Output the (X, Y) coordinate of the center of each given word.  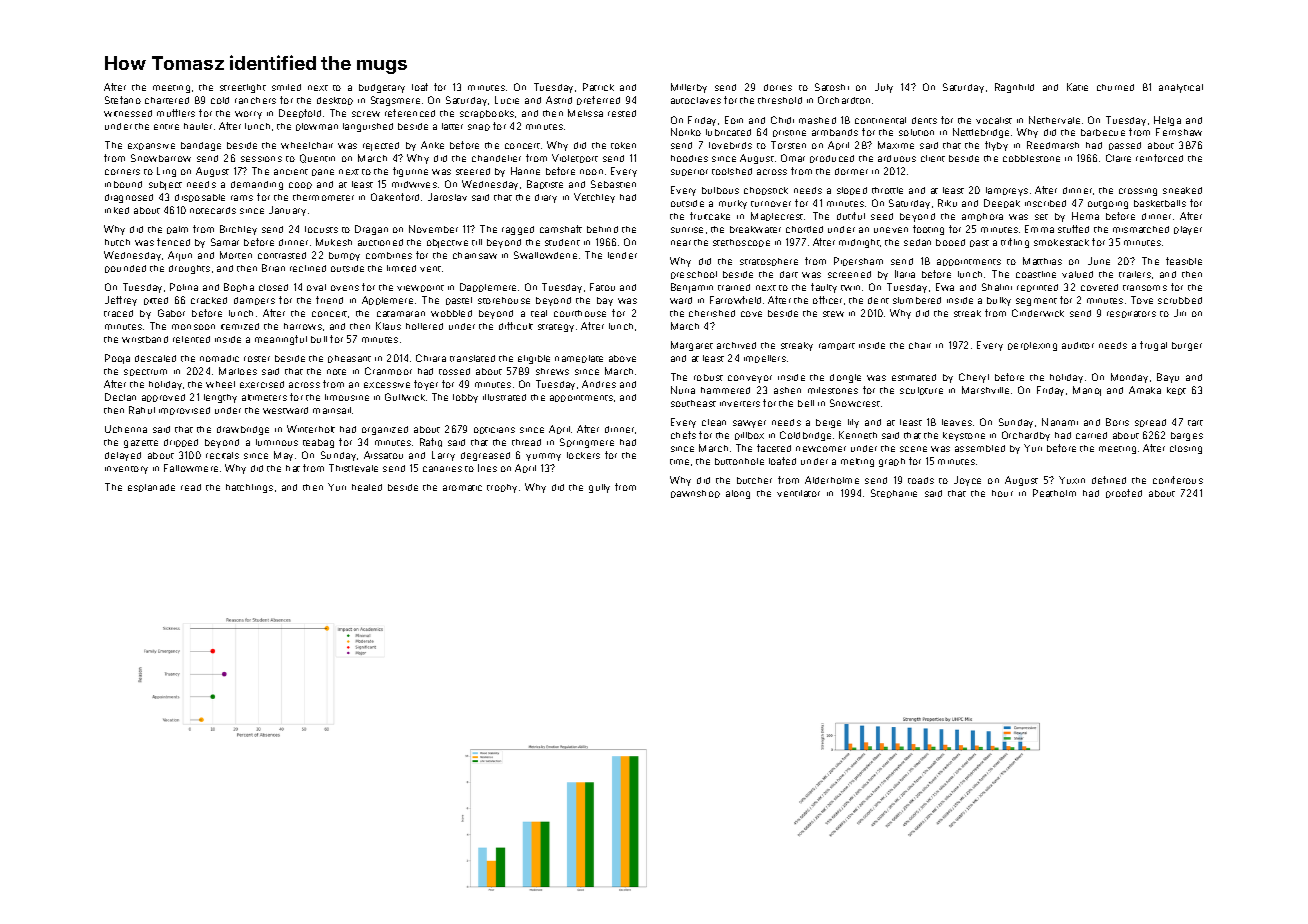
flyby (996, 146)
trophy (502, 488)
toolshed (732, 171)
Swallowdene (545, 255)
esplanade (151, 488)
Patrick (598, 87)
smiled (286, 87)
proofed (1124, 493)
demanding (257, 185)
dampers (254, 301)
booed (950, 242)
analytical (1181, 88)
